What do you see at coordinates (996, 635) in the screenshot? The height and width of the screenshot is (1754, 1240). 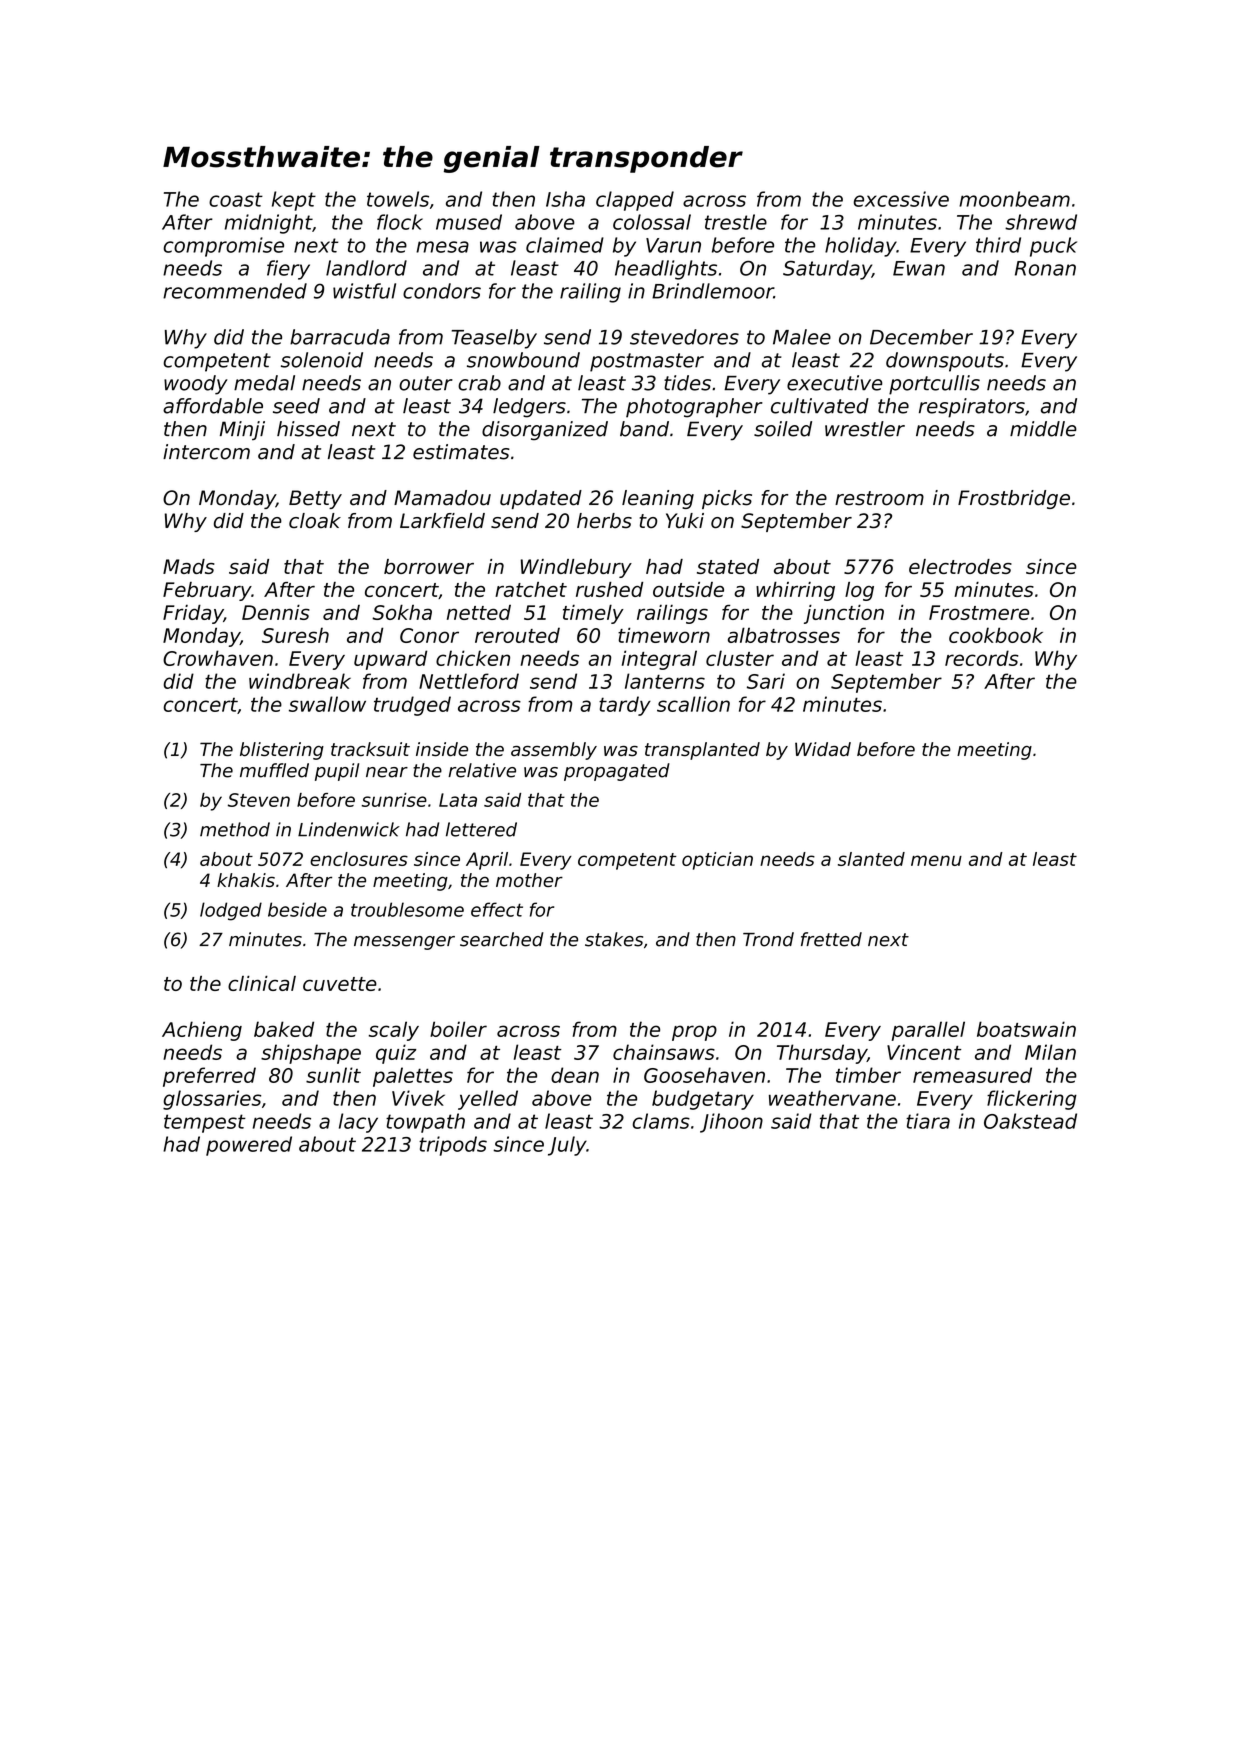 I see `cookbook` at bounding box center [996, 635].
